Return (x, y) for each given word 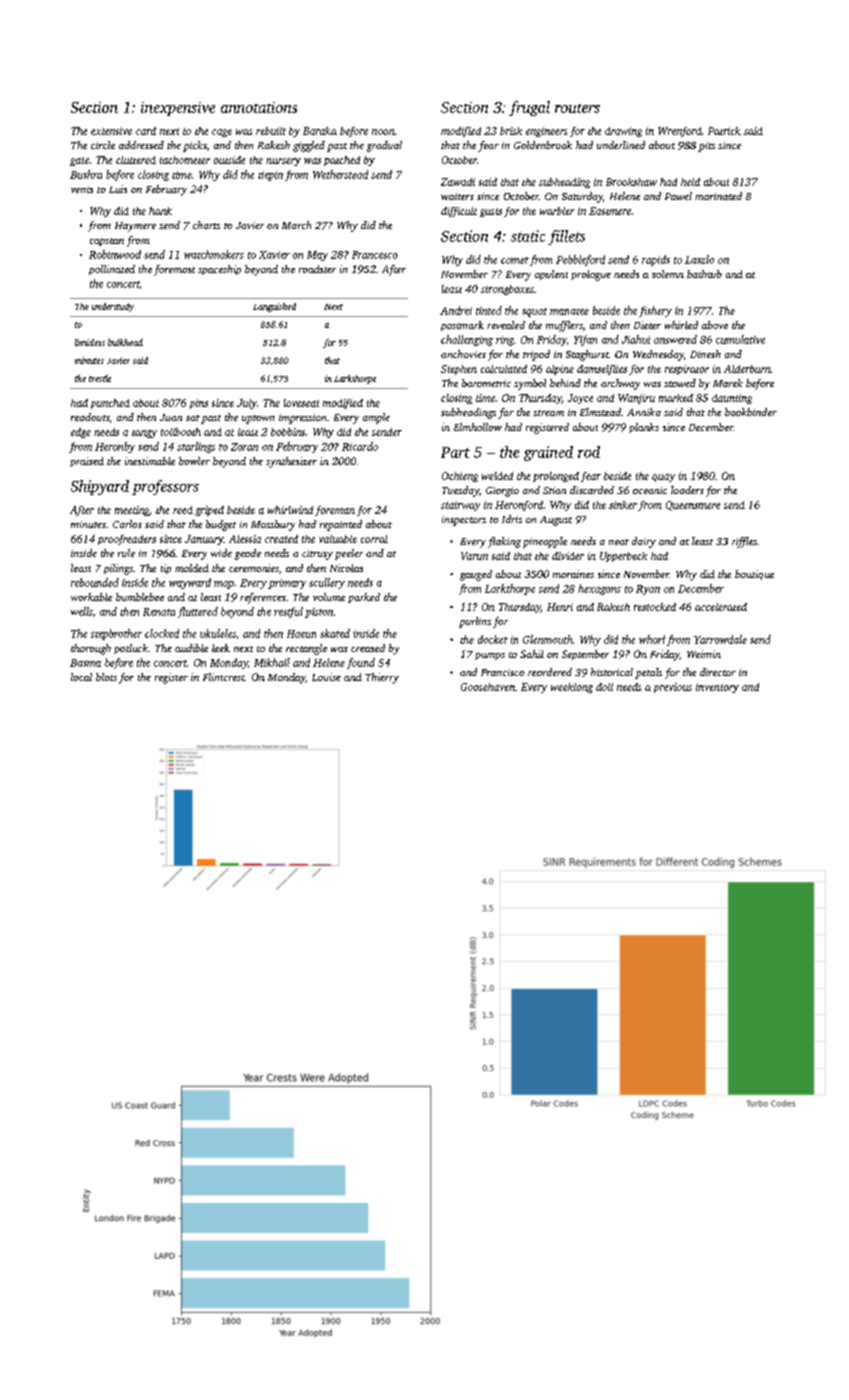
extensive (111, 131)
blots (106, 677)
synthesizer (291, 462)
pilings (118, 569)
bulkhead (125, 342)
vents (82, 190)
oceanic (650, 490)
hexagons (599, 589)
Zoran (244, 447)
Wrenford (680, 132)
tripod (536, 355)
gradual (384, 146)
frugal (529, 108)
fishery (655, 311)
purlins (475, 622)
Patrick (724, 131)
